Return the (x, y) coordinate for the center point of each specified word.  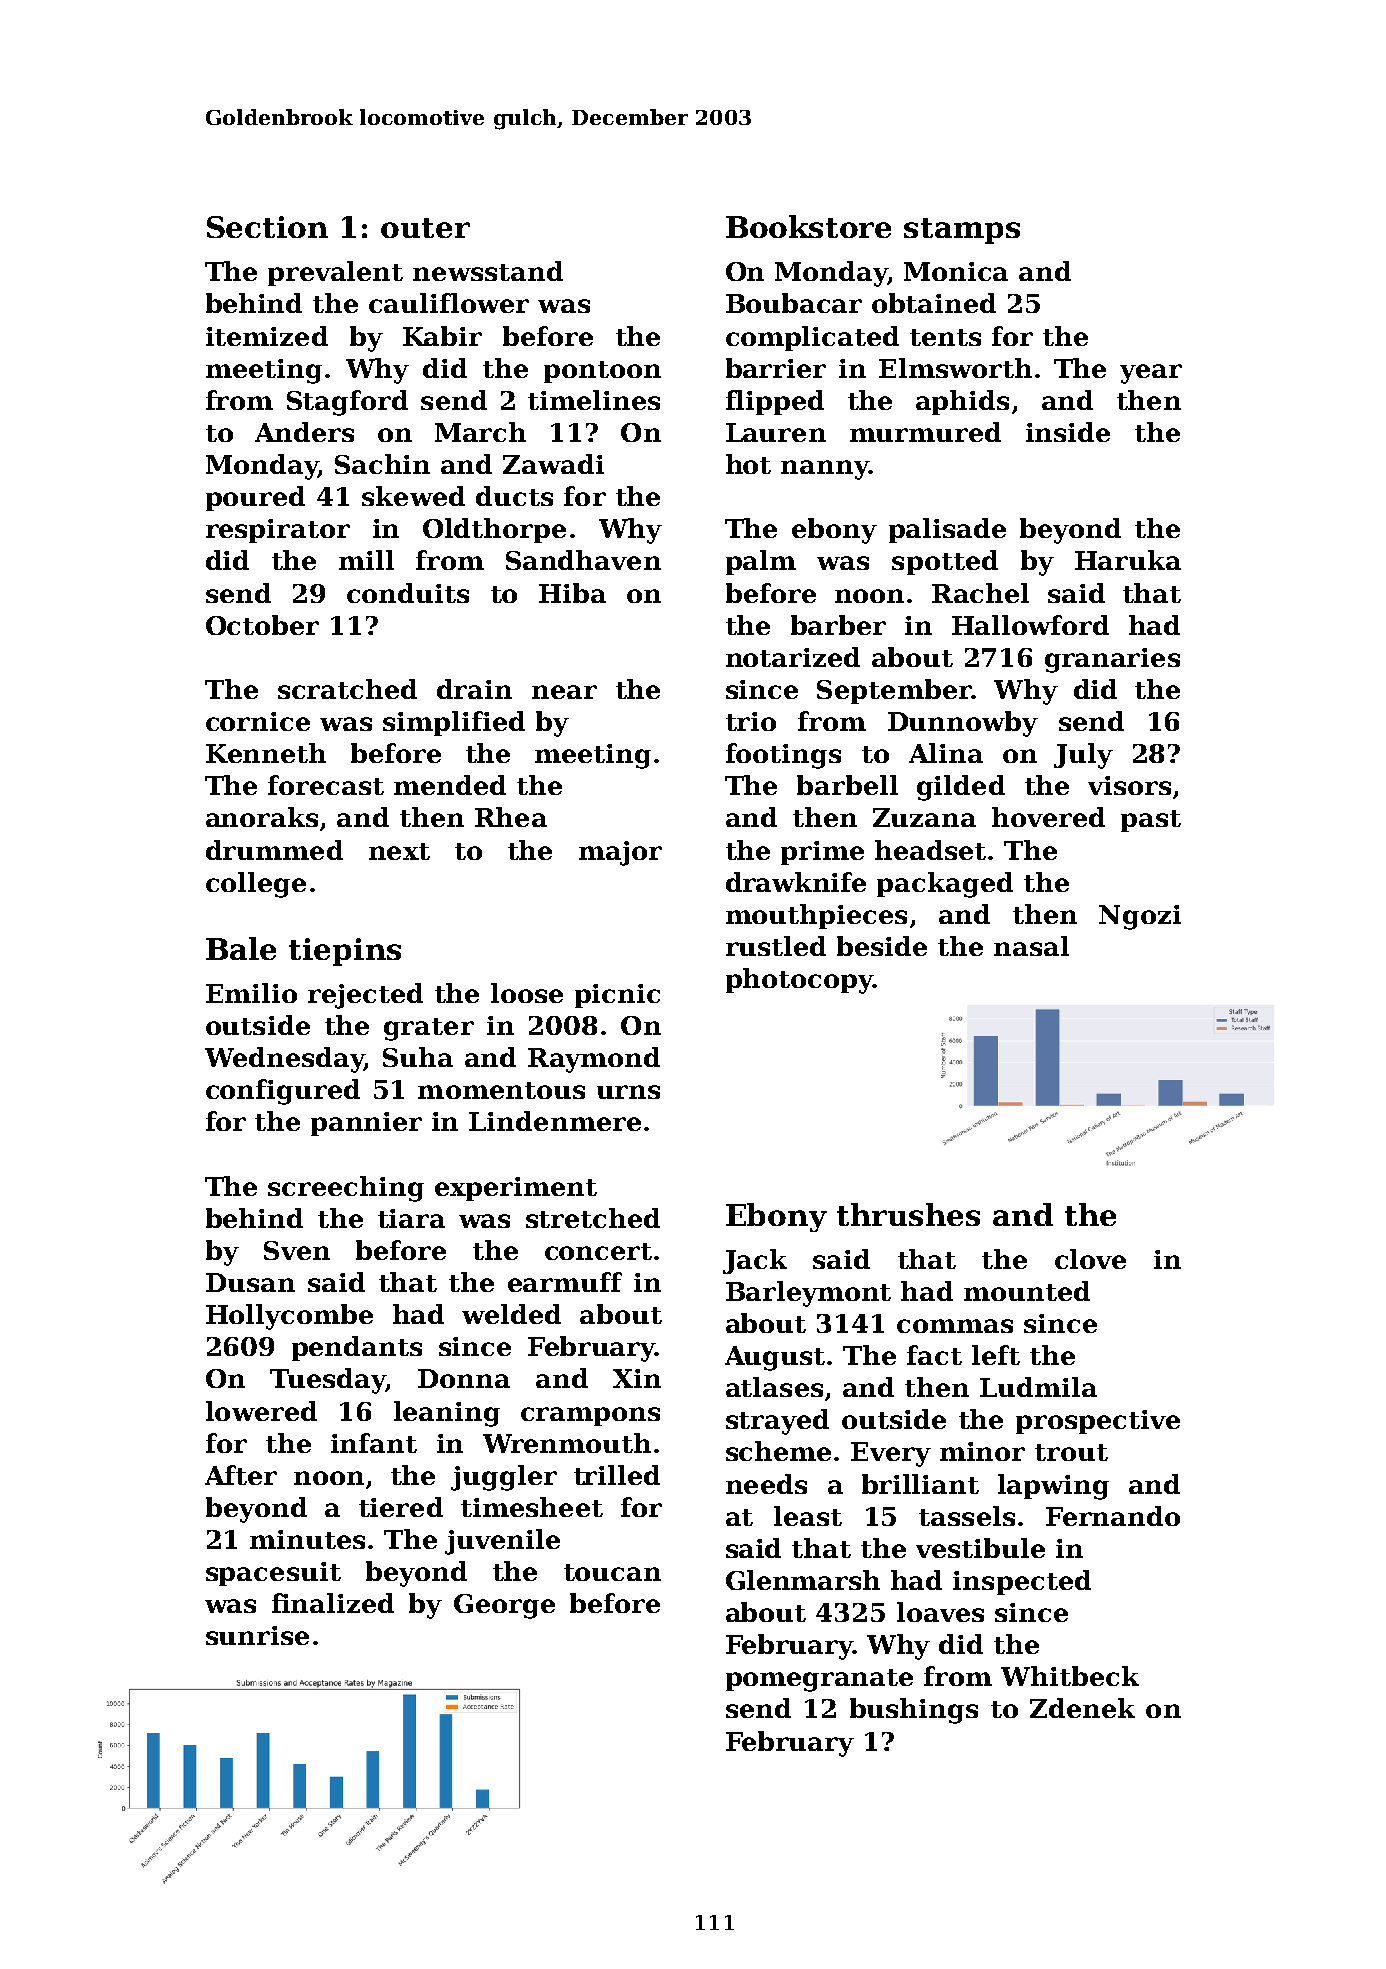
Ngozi (1140, 917)
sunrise (257, 1635)
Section (267, 227)
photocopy (799, 981)
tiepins (345, 952)
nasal (1031, 946)
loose (527, 993)
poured (255, 498)
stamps (962, 231)
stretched (593, 1218)
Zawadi (553, 464)
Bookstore (808, 226)
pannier (366, 1124)
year (1151, 374)
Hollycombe (289, 1317)
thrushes (908, 1214)
